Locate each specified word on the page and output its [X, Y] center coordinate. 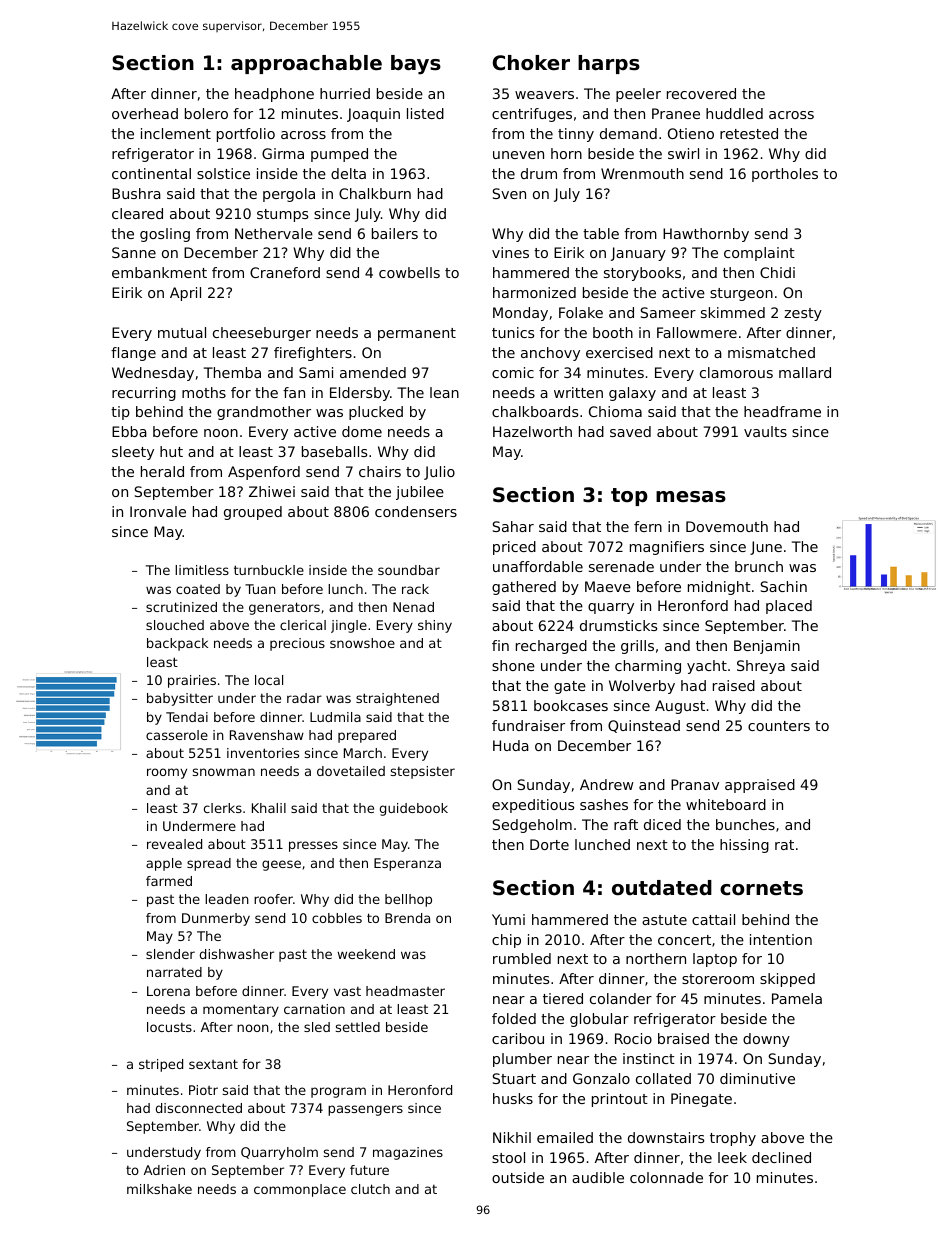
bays [416, 65]
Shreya [761, 667]
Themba [232, 372]
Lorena [168, 991]
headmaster [405, 991]
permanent [417, 334]
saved [630, 431]
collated [663, 1078]
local [269, 680]
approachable [306, 64]
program [338, 1092]
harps [609, 64]
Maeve [608, 586]
